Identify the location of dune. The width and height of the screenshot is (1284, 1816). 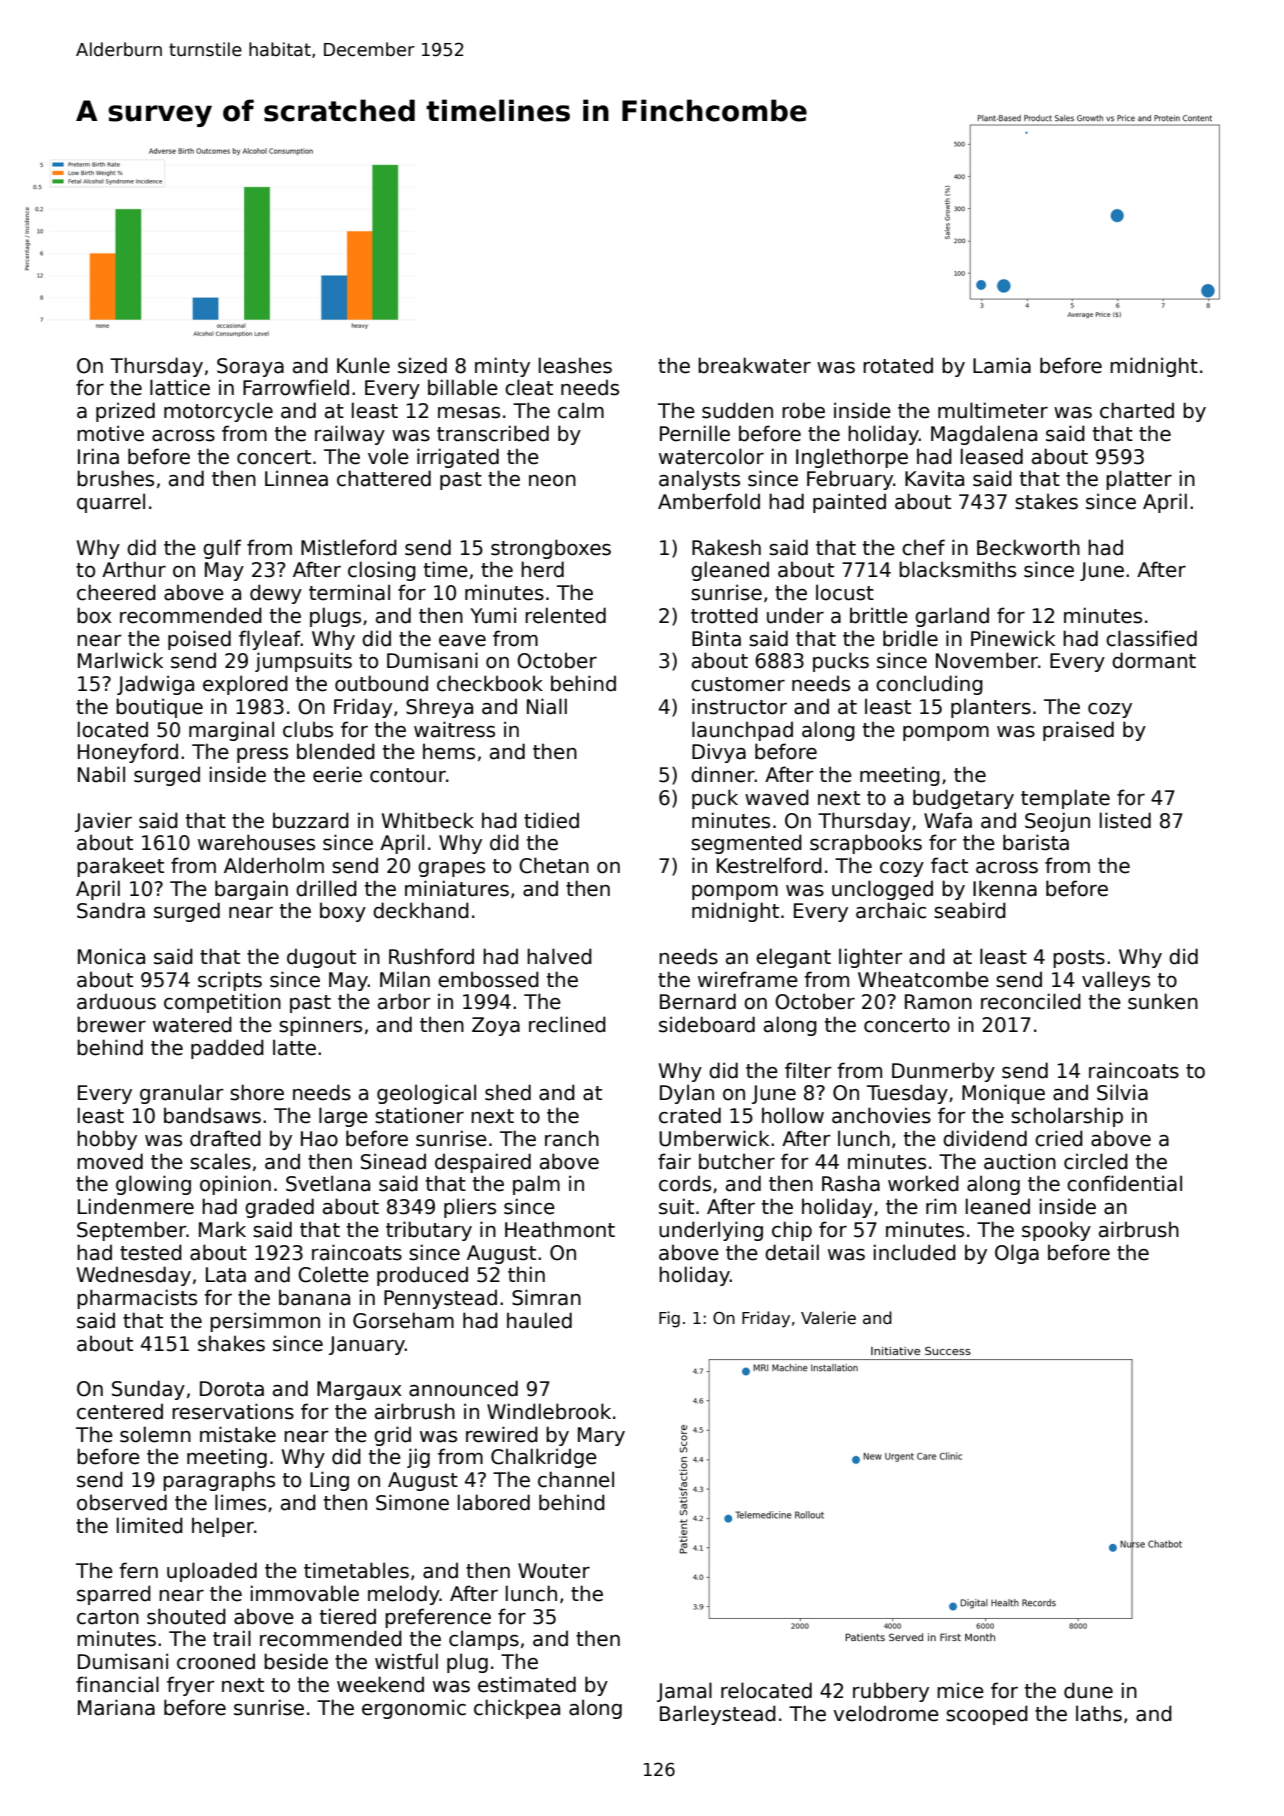
(1088, 1690).
